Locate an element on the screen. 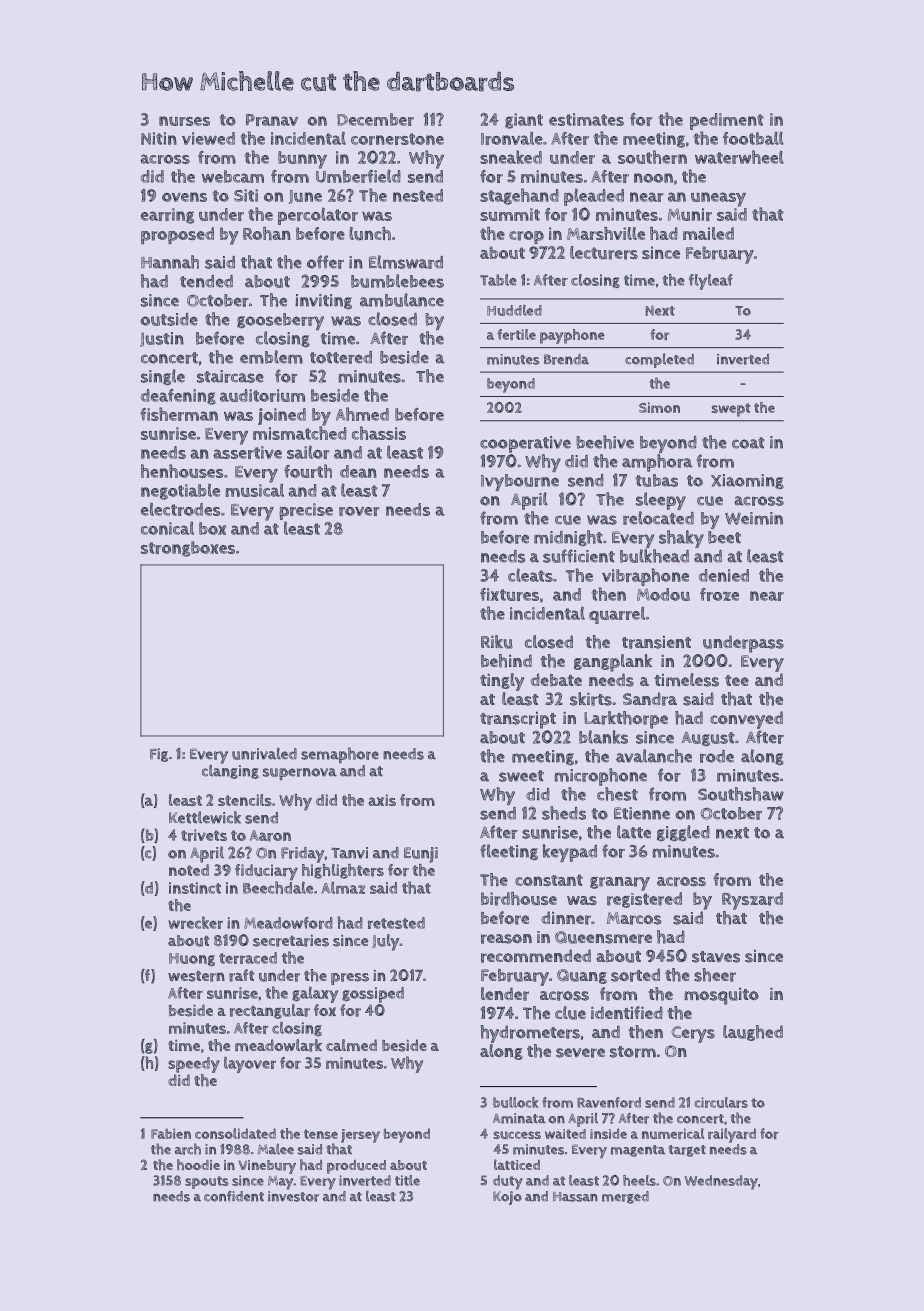 The width and height of the screenshot is (924, 1311). pediment is located at coordinates (727, 121).
